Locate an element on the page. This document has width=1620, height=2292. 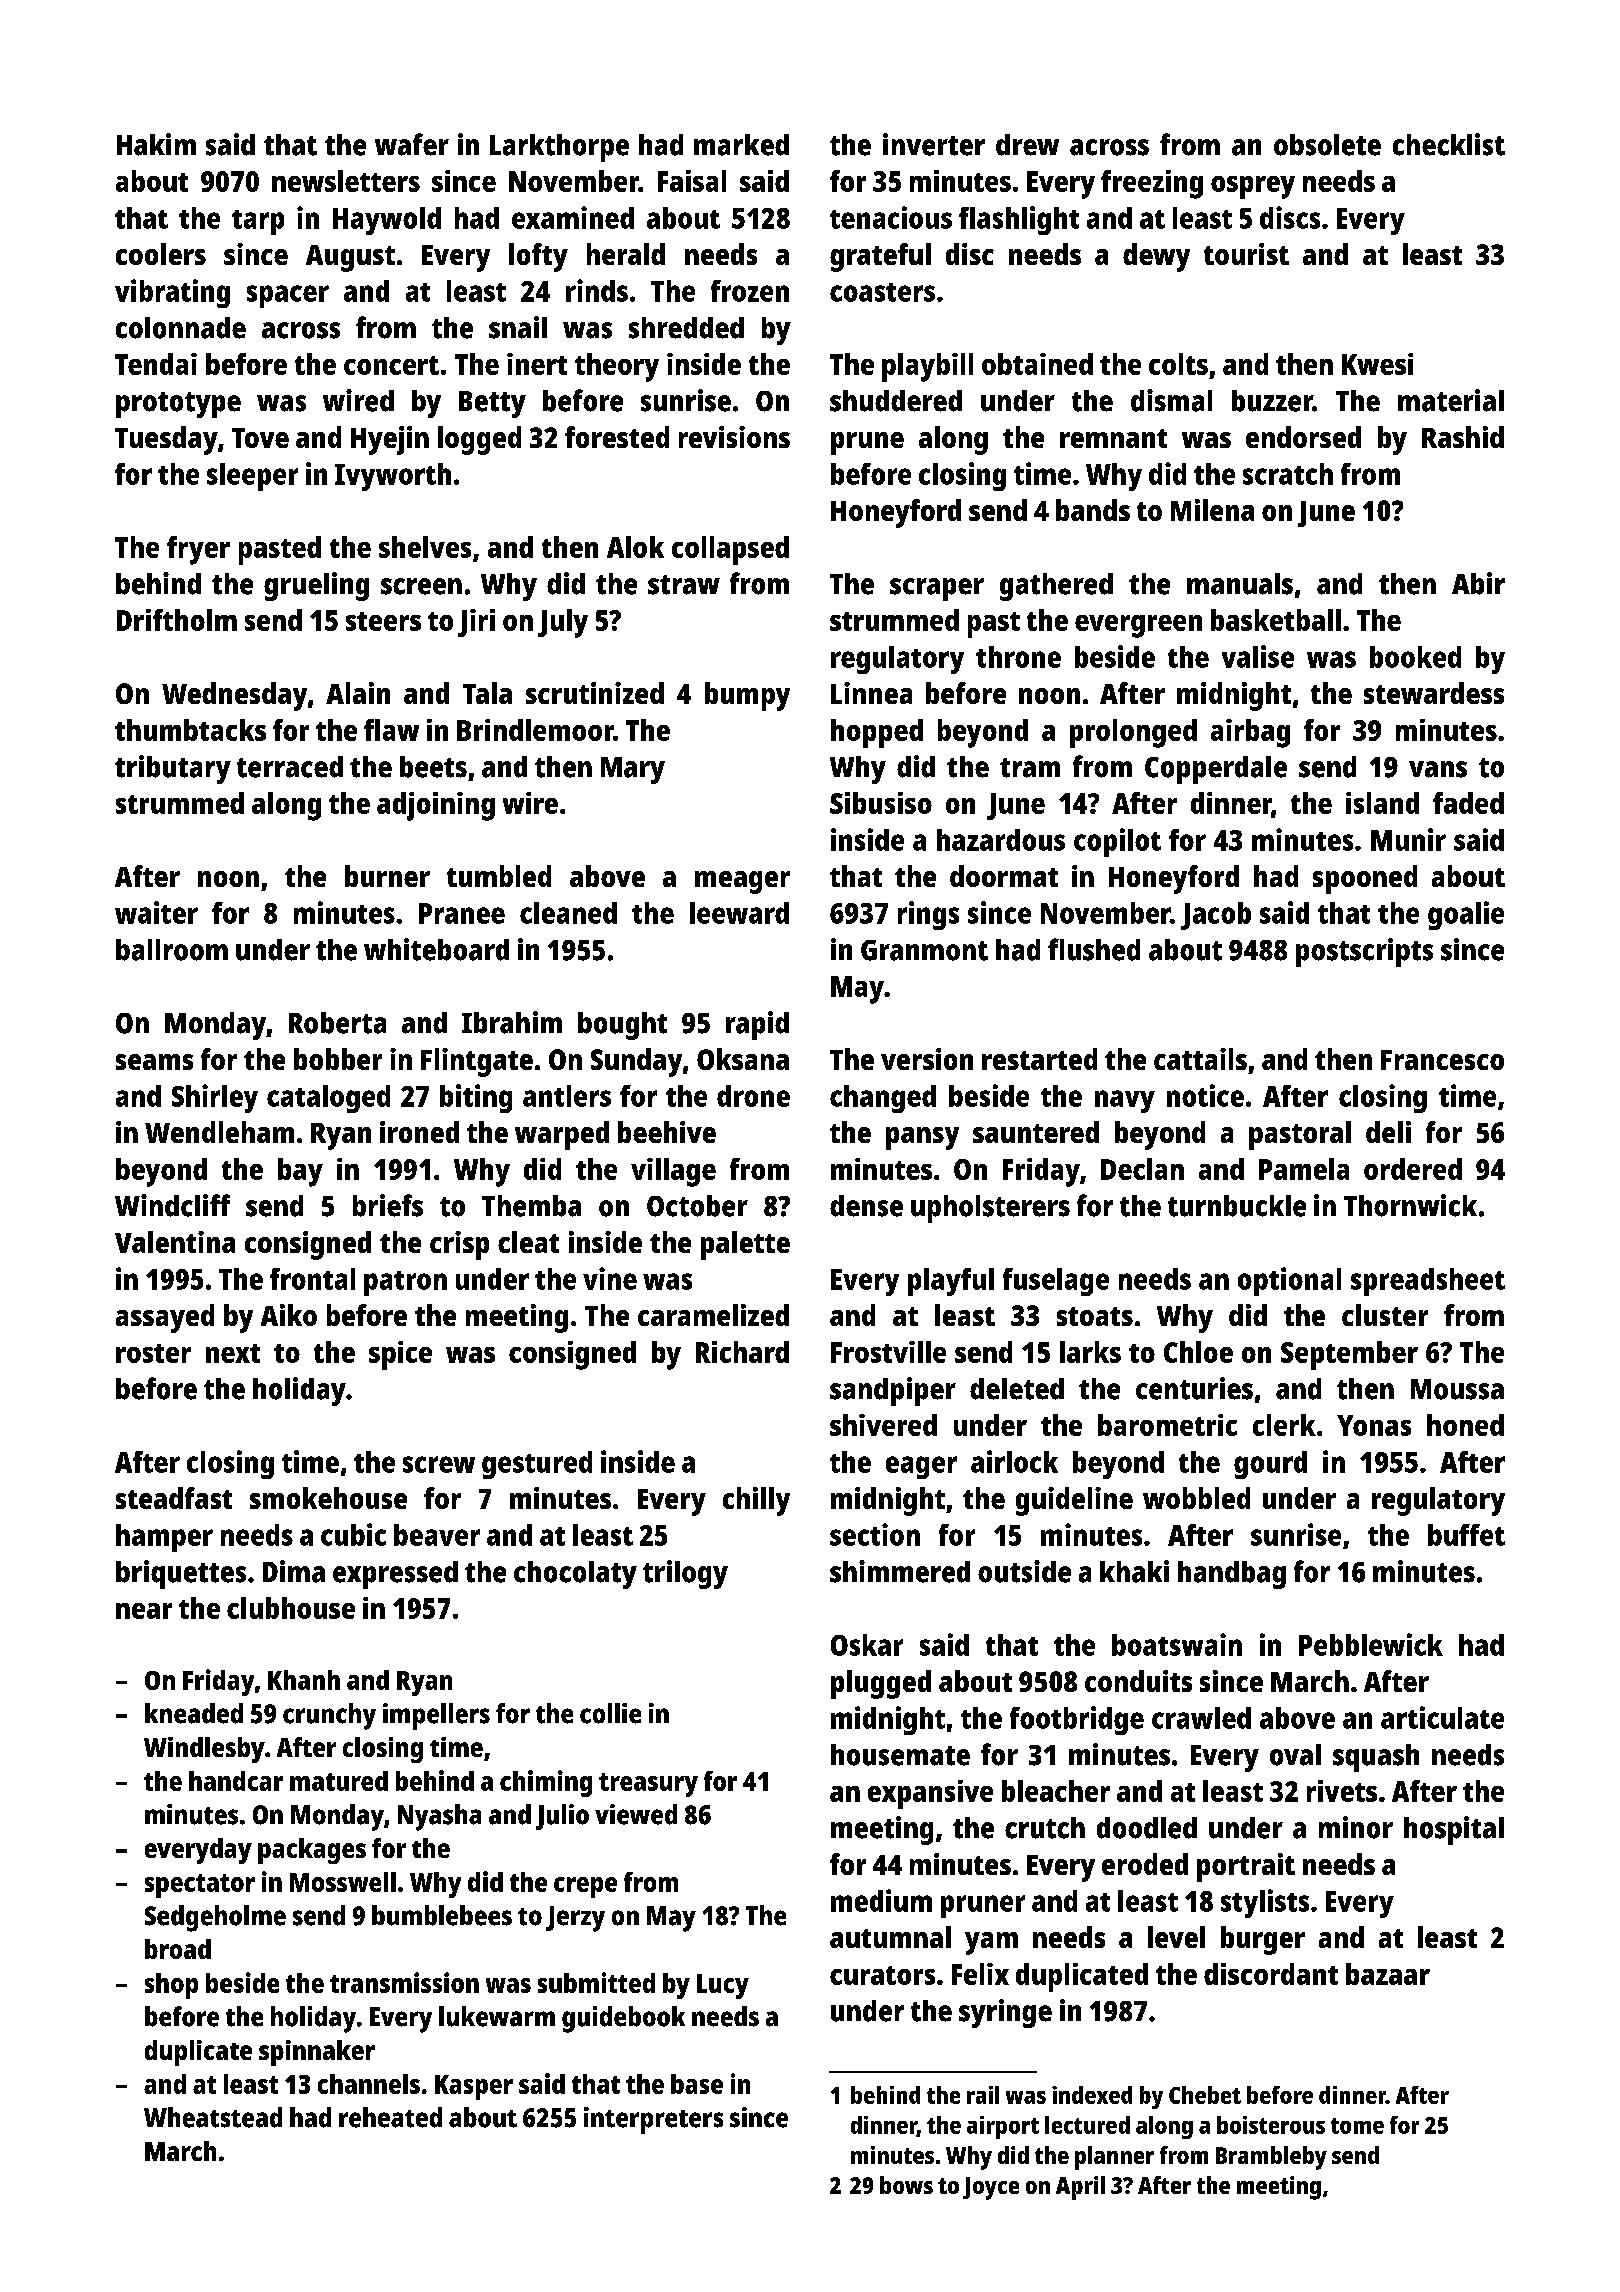
playful is located at coordinates (951, 1282).
